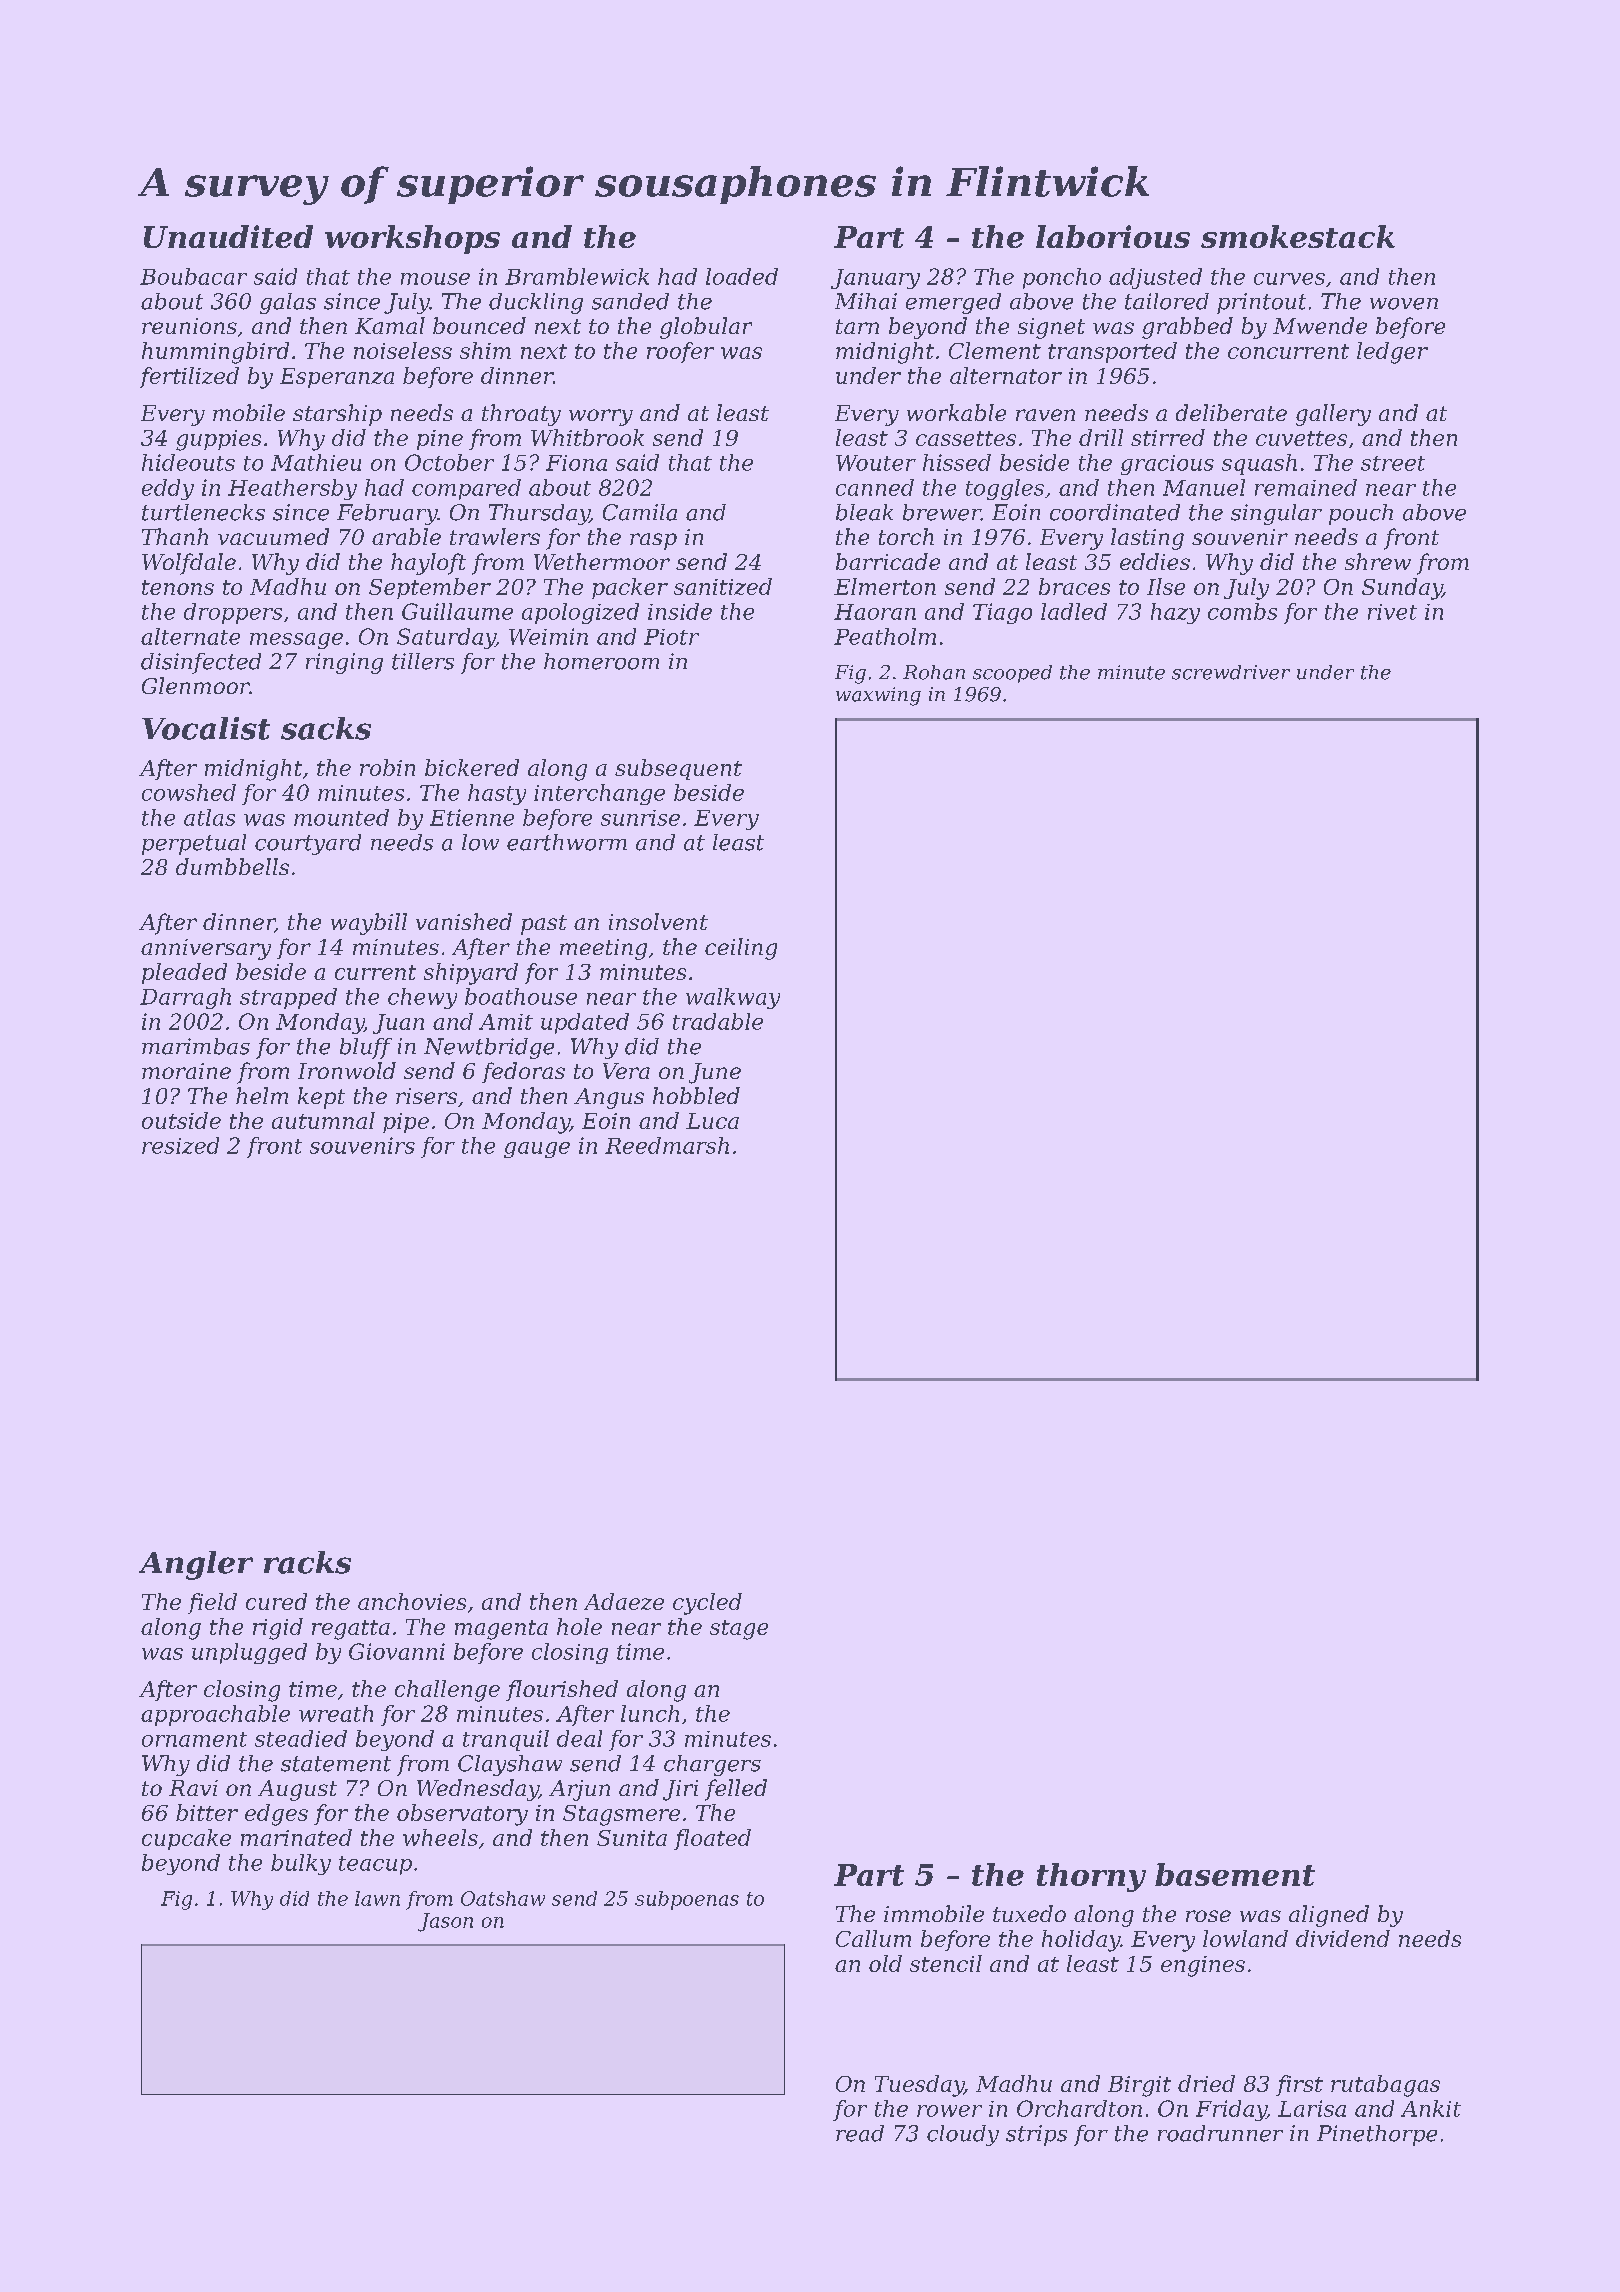  What do you see at coordinates (873, 1938) in the screenshot?
I see `Callum` at bounding box center [873, 1938].
